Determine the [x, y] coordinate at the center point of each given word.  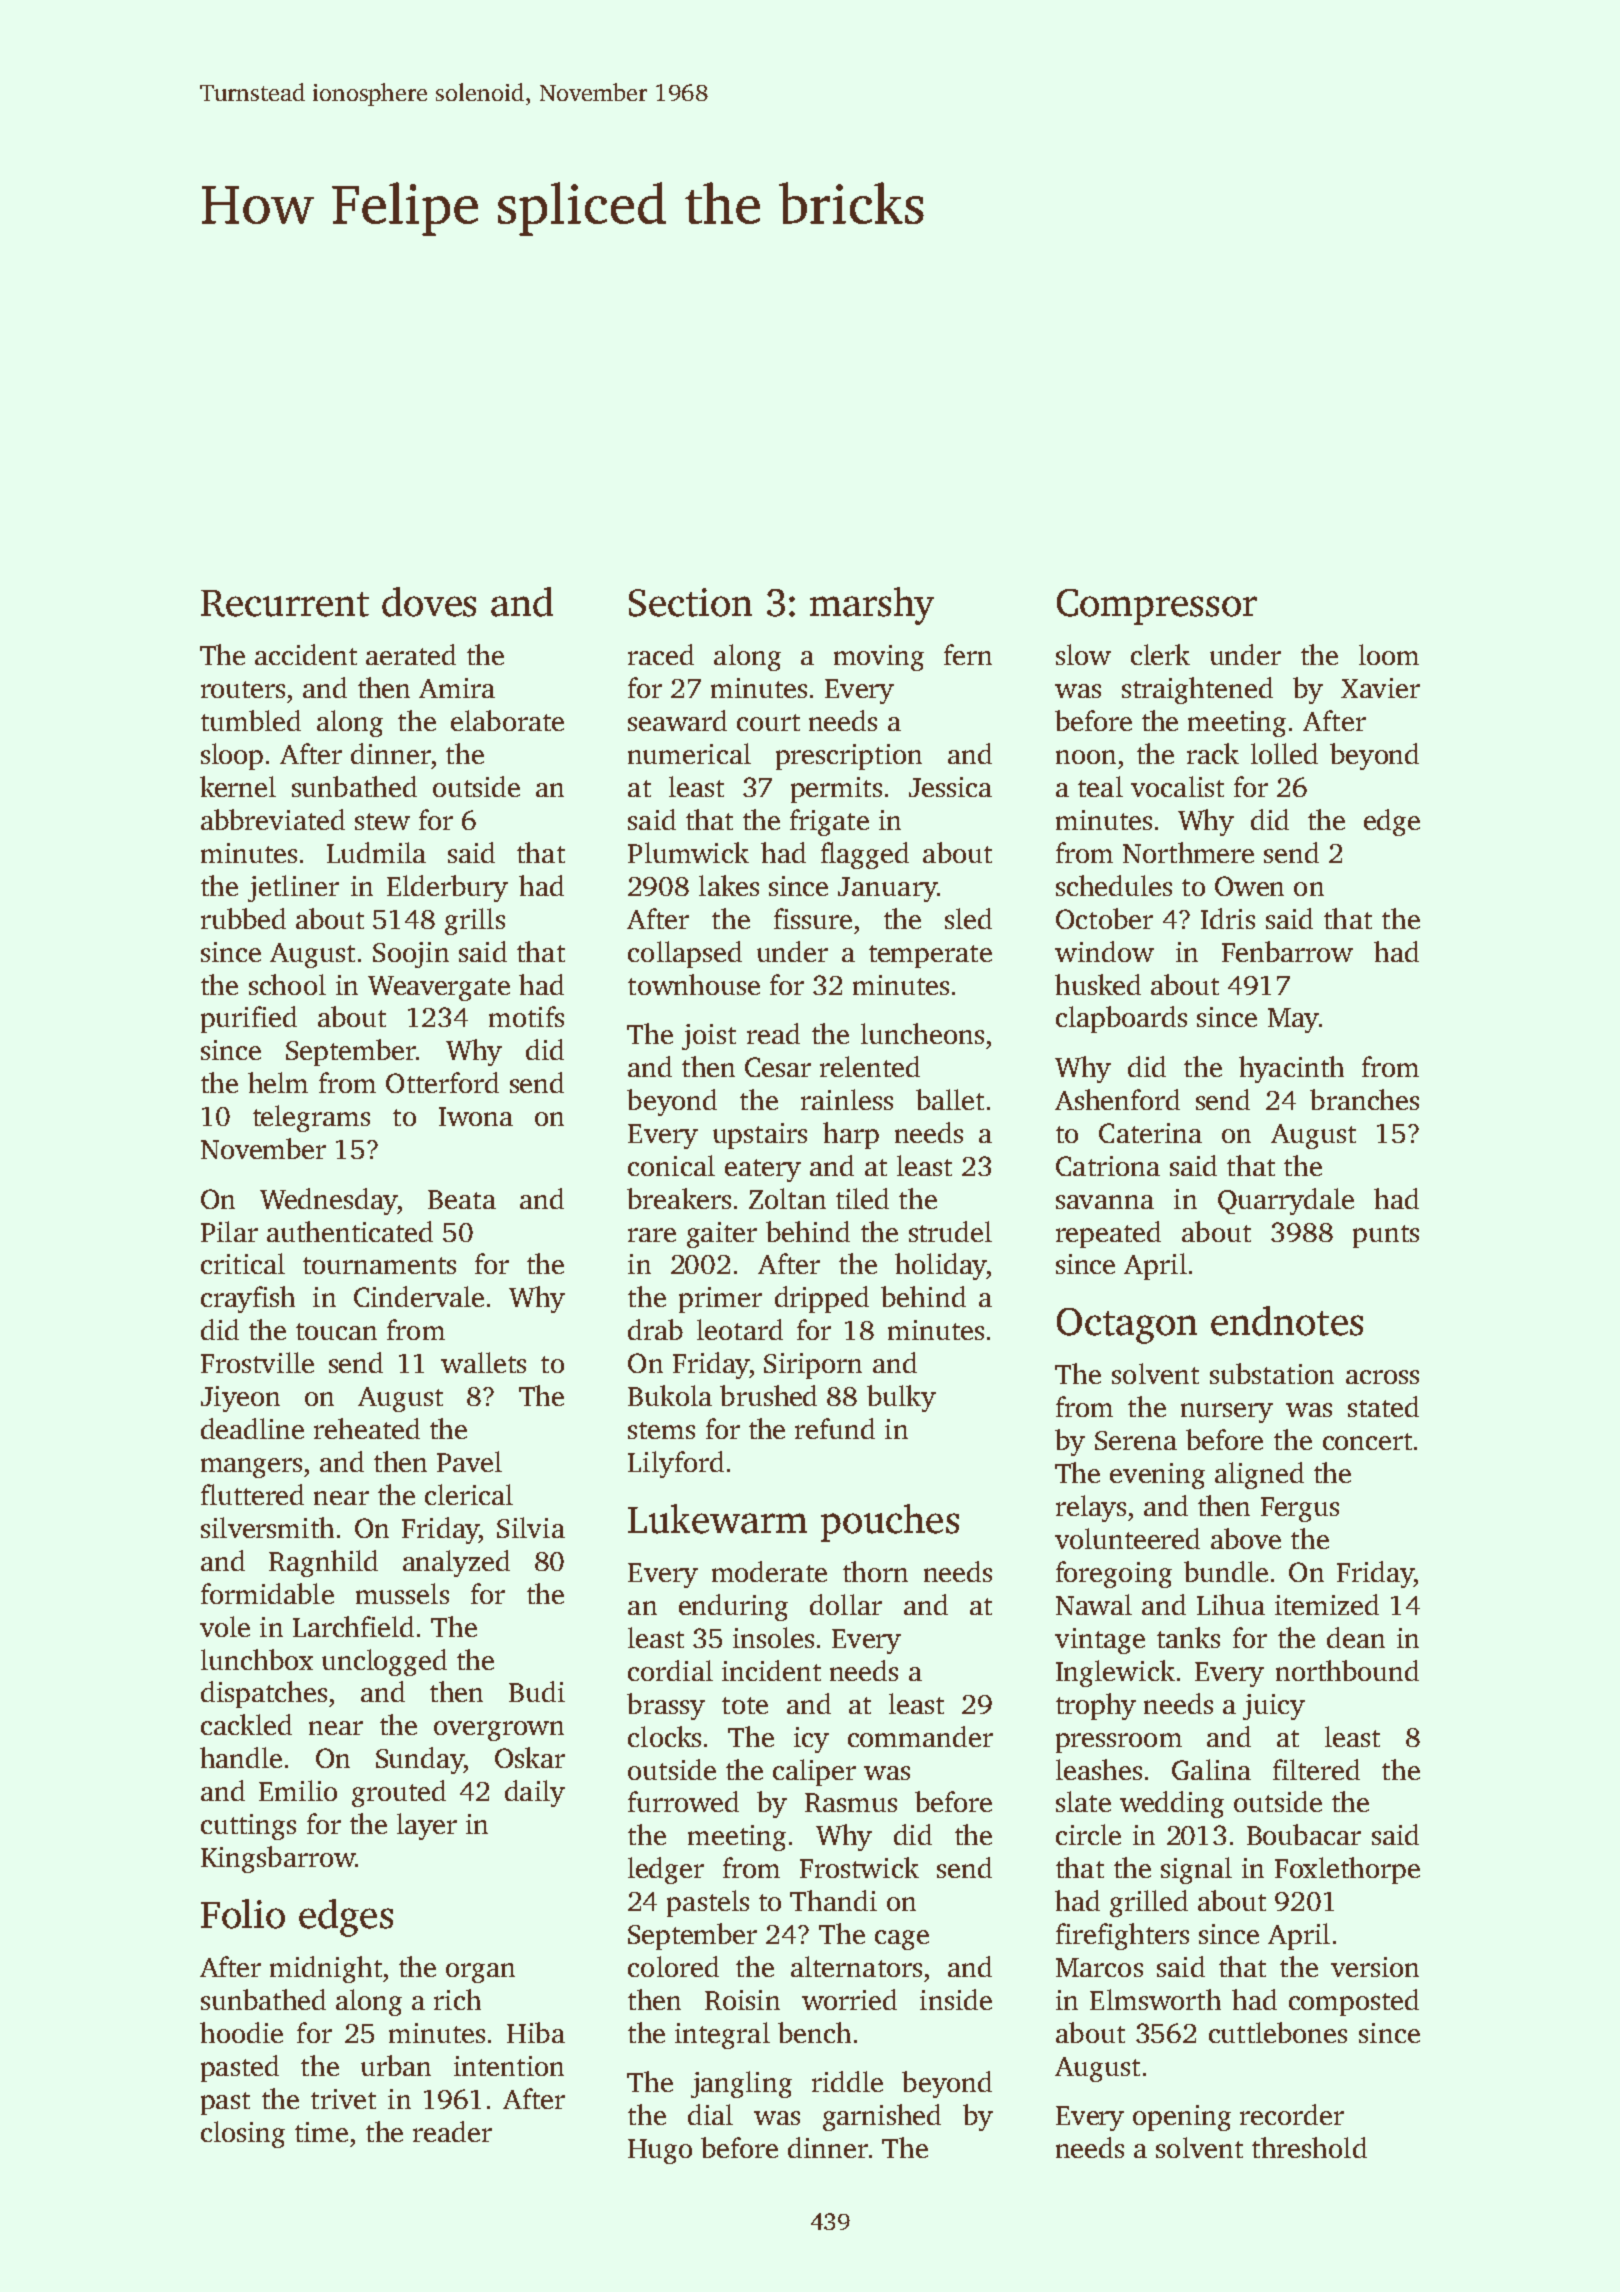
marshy [872, 606]
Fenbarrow [1287, 951]
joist [709, 1037]
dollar [846, 1604]
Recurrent [285, 603]
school [287, 984]
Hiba [536, 2032]
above [1246, 1538]
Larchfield [353, 1626]
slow [1083, 654]
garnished [882, 2117]
